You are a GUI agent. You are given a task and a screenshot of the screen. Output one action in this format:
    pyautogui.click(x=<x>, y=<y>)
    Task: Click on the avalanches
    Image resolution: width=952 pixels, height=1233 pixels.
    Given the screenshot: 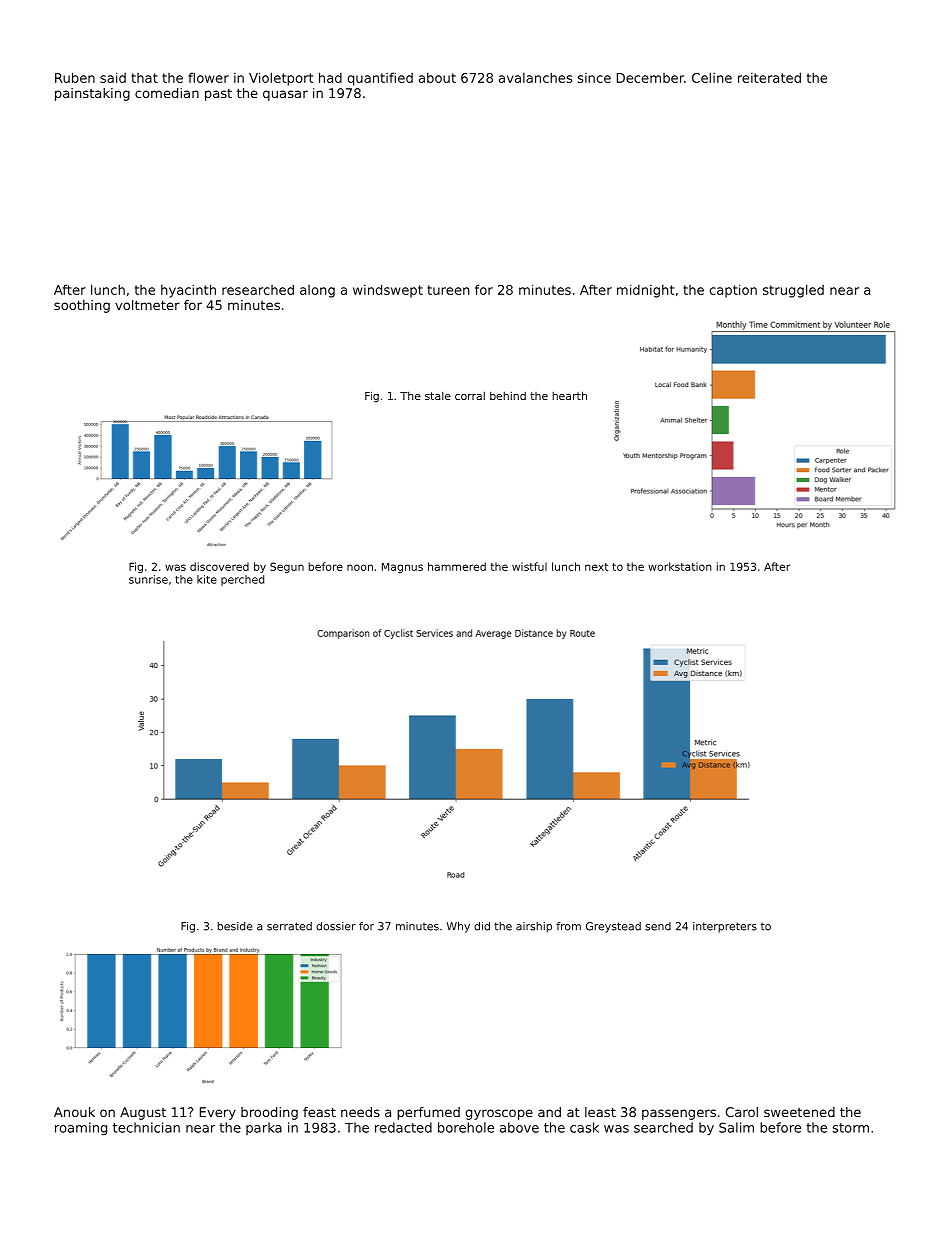 What is the action you would take?
    pyautogui.click(x=535, y=77)
